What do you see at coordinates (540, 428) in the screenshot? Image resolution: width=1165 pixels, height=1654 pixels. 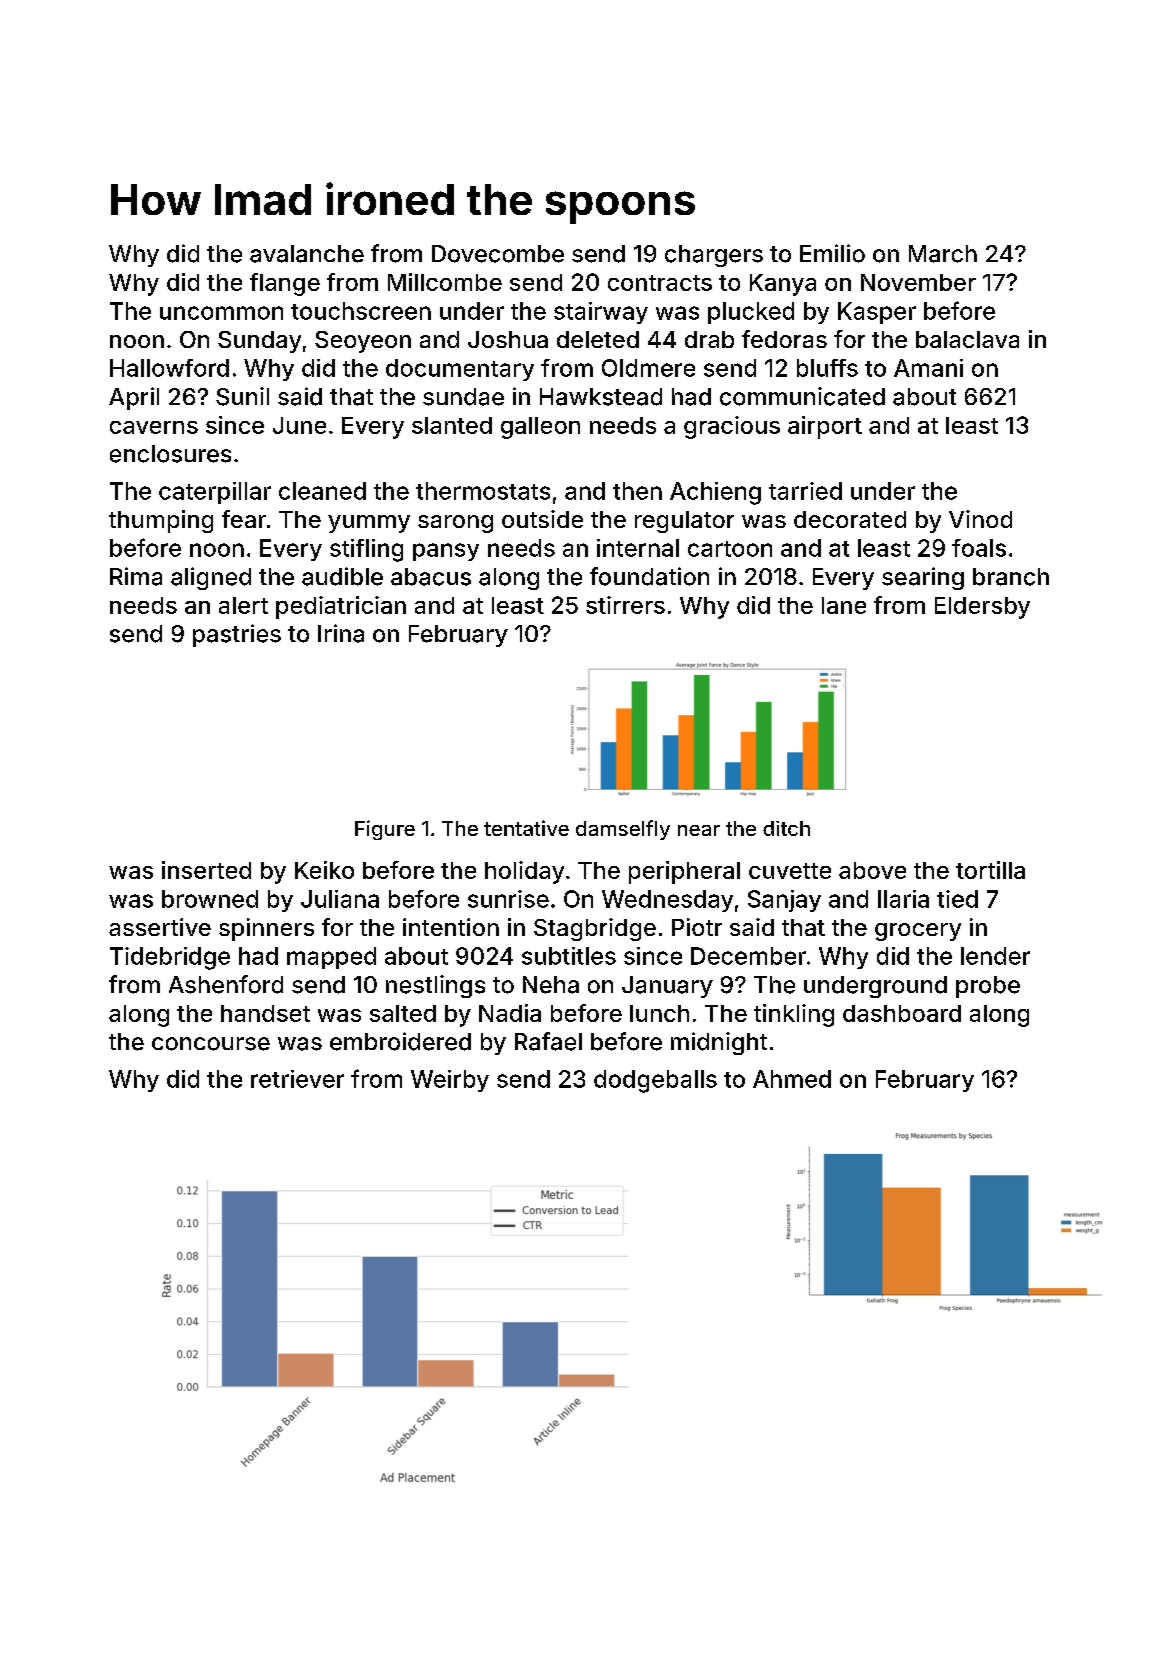 I see `galleon` at bounding box center [540, 428].
